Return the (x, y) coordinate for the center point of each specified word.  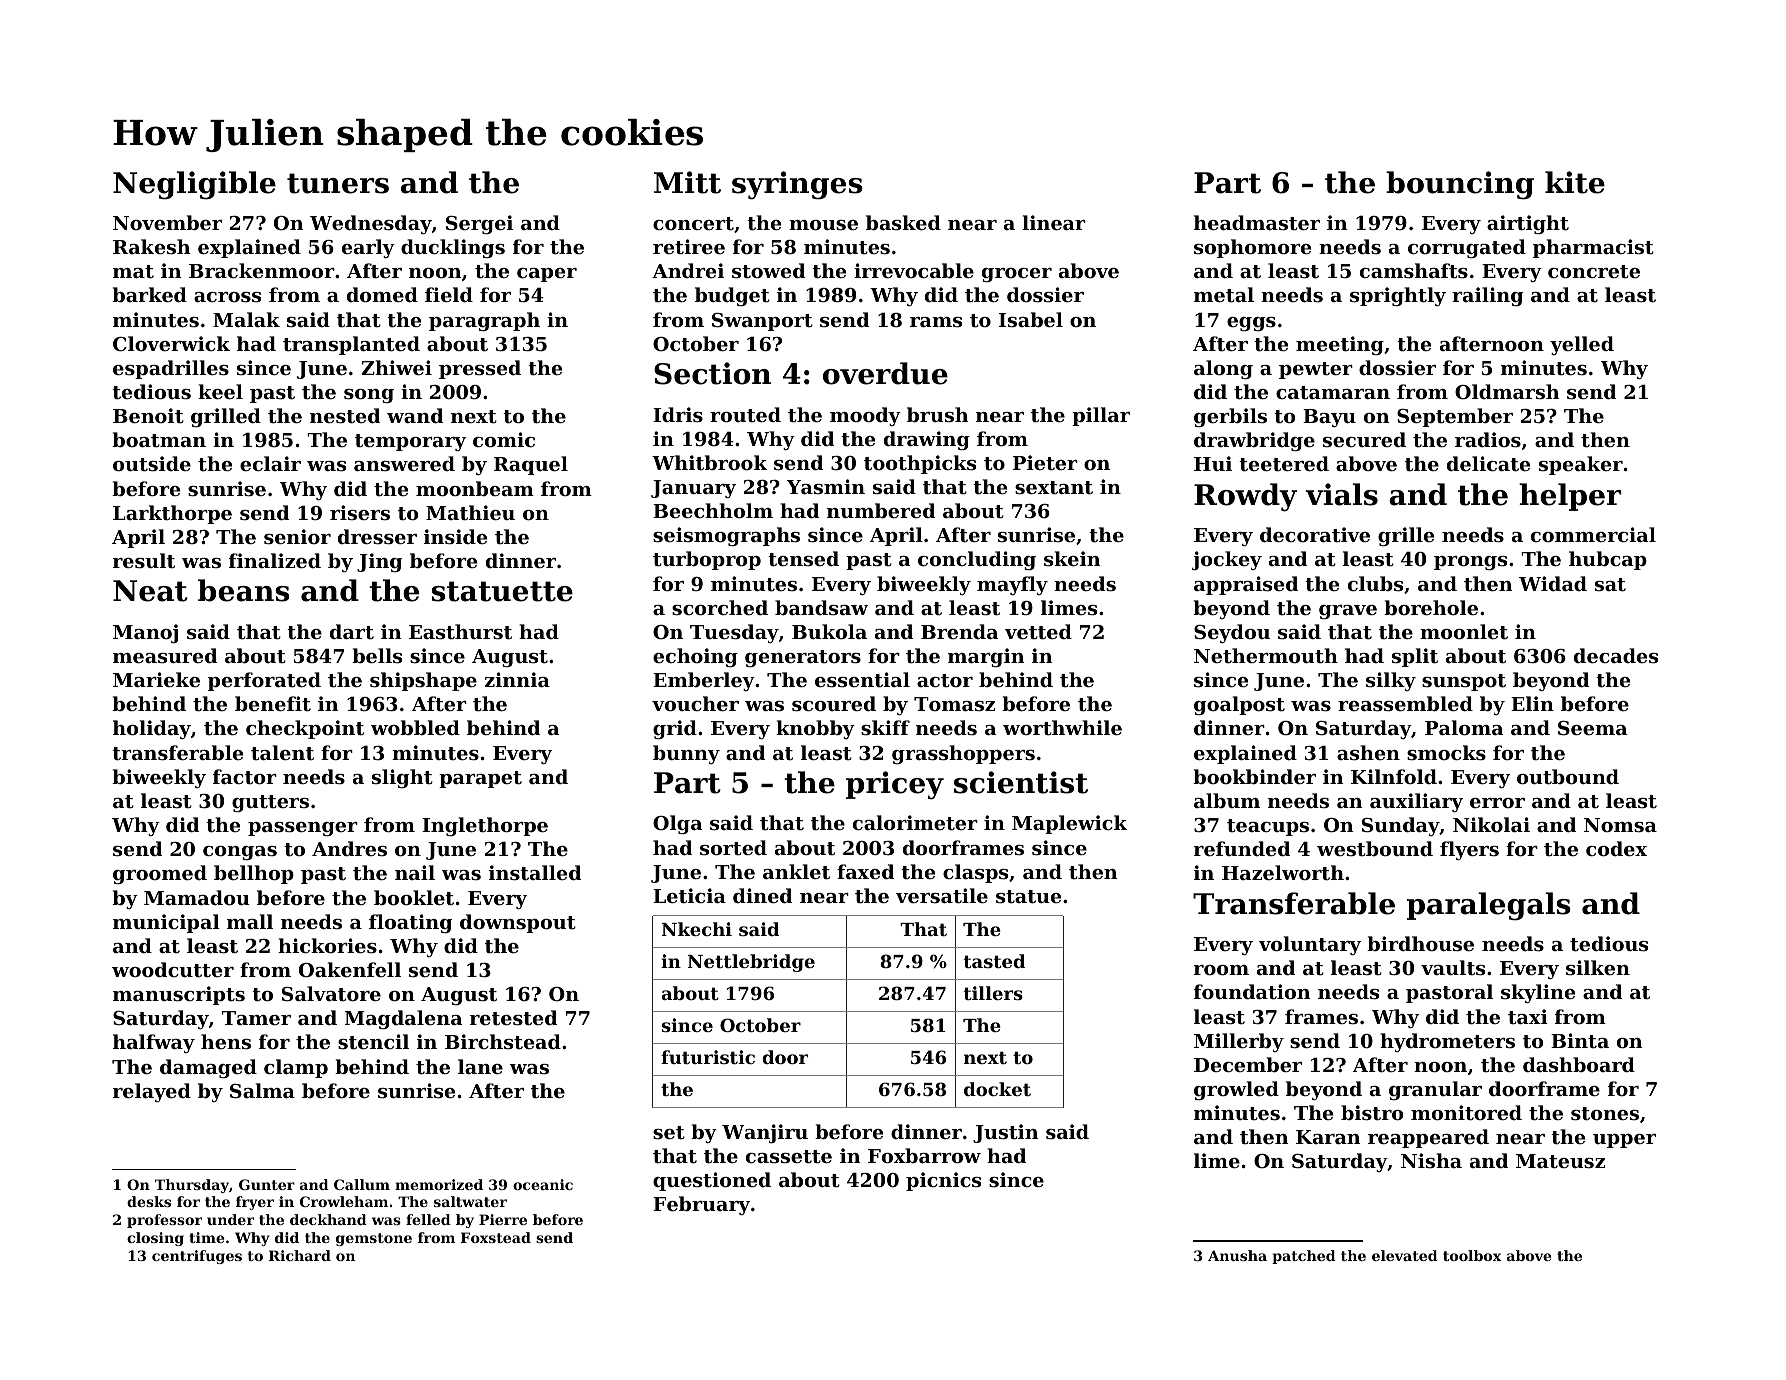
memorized (439, 1184)
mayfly (1012, 585)
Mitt (687, 182)
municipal (166, 923)
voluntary (1310, 945)
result (144, 561)
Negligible (194, 185)
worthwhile (1062, 728)
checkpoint (305, 729)
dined (762, 895)
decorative (1315, 535)
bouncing (1460, 185)
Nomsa (1620, 825)
